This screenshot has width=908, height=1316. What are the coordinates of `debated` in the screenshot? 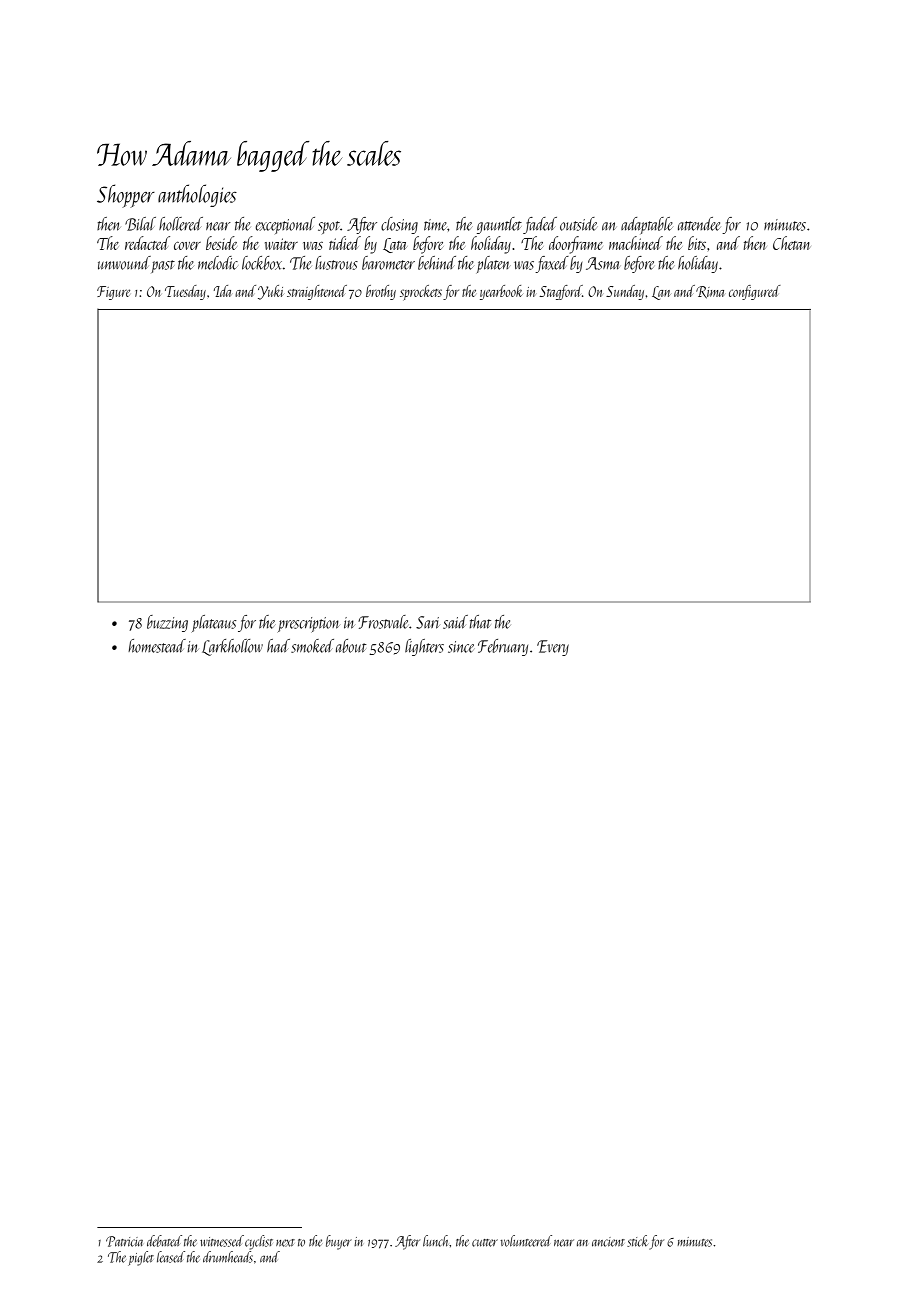 It's located at (164, 1241).
